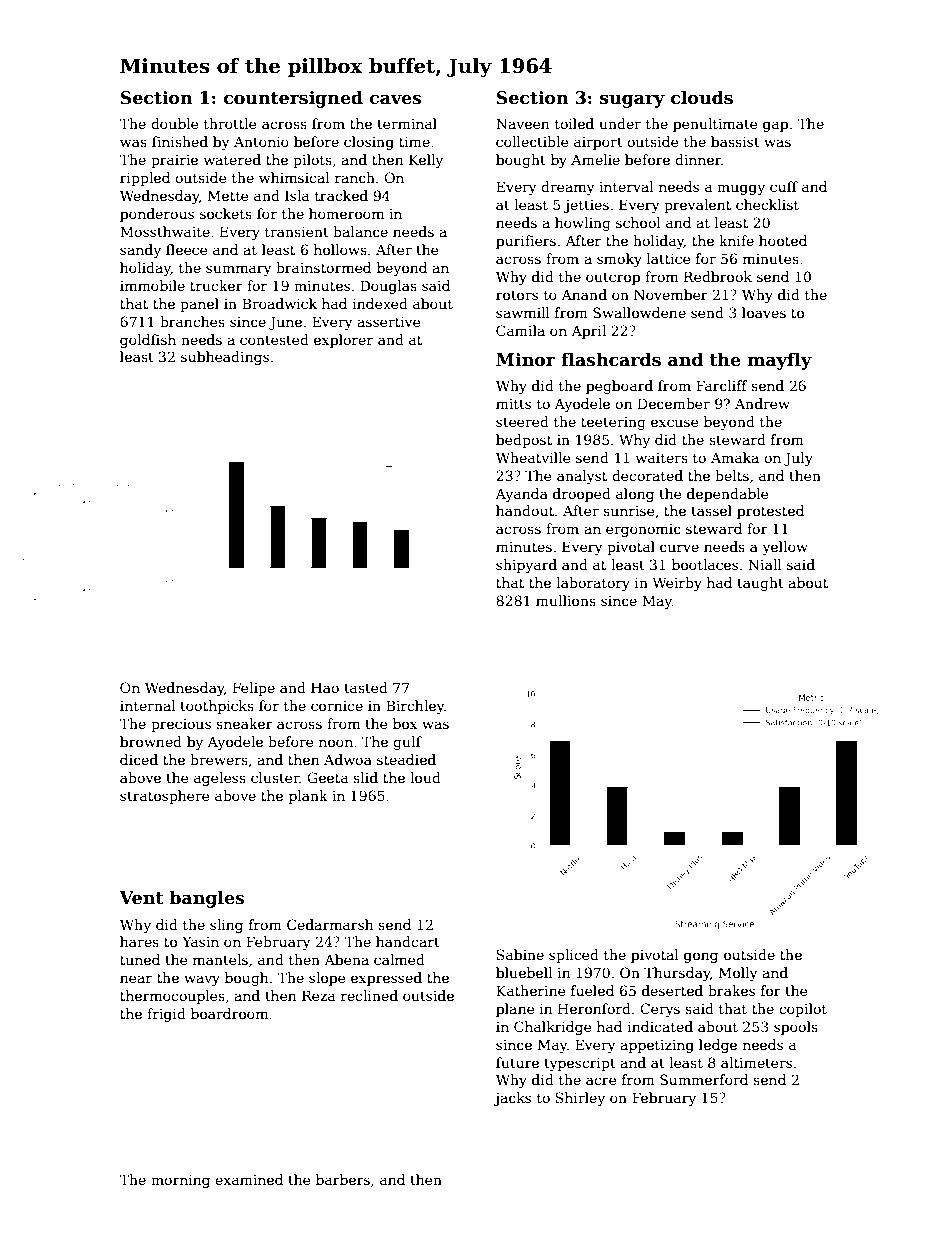 The image size is (952, 1233). I want to click on double, so click(175, 123).
